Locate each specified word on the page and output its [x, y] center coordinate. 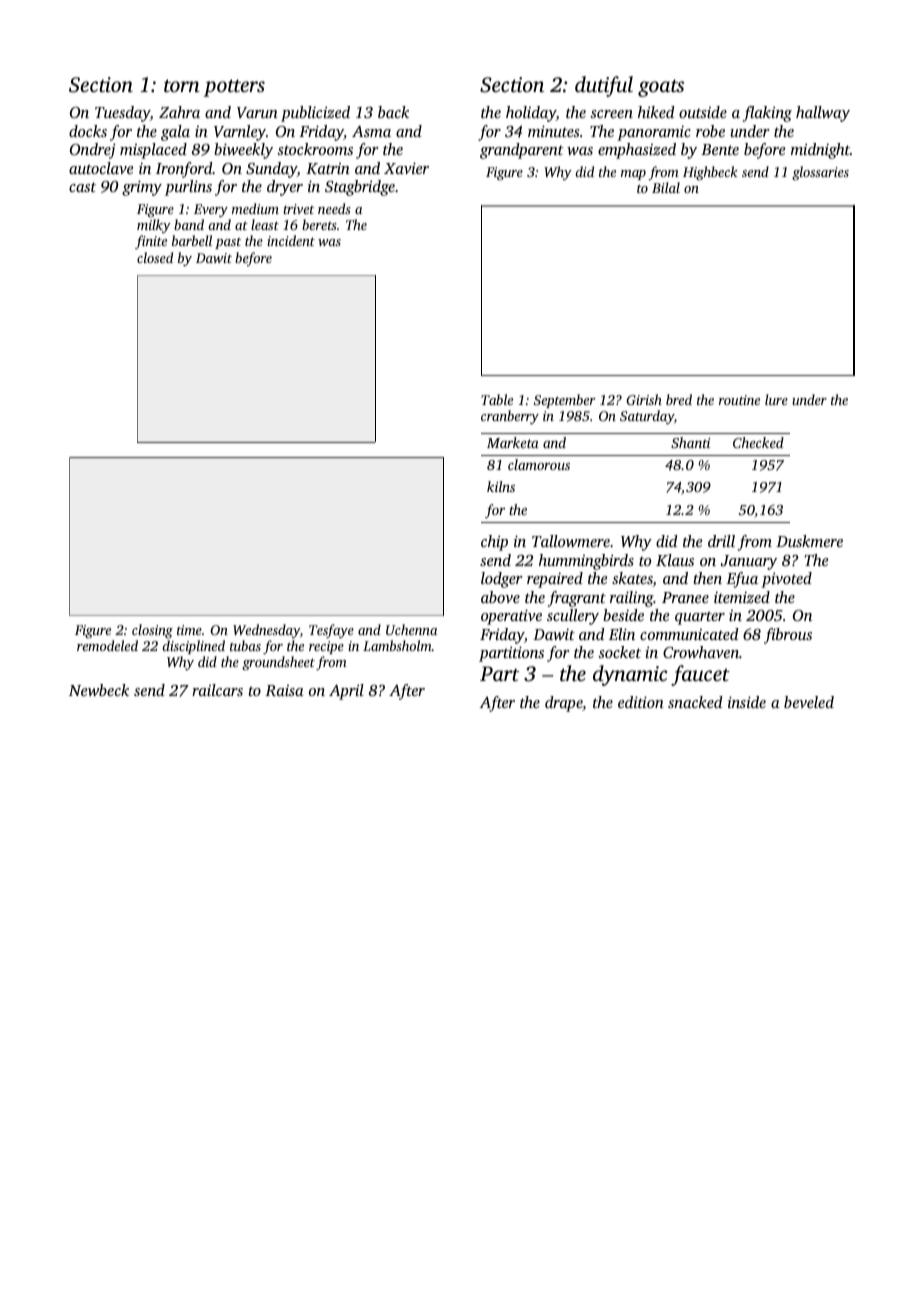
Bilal [666, 187]
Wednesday [266, 631]
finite [151, 242]
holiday [531, 114]
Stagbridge [360, 188]
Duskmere [809, 541]
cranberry [510, 417]
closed [155, 257]
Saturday [647, 417]
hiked [656, 112]
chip [494, 543]
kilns [501, 486]
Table [497, 399]
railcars [217, 690]
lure [776, 399]
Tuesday [122, 114]
